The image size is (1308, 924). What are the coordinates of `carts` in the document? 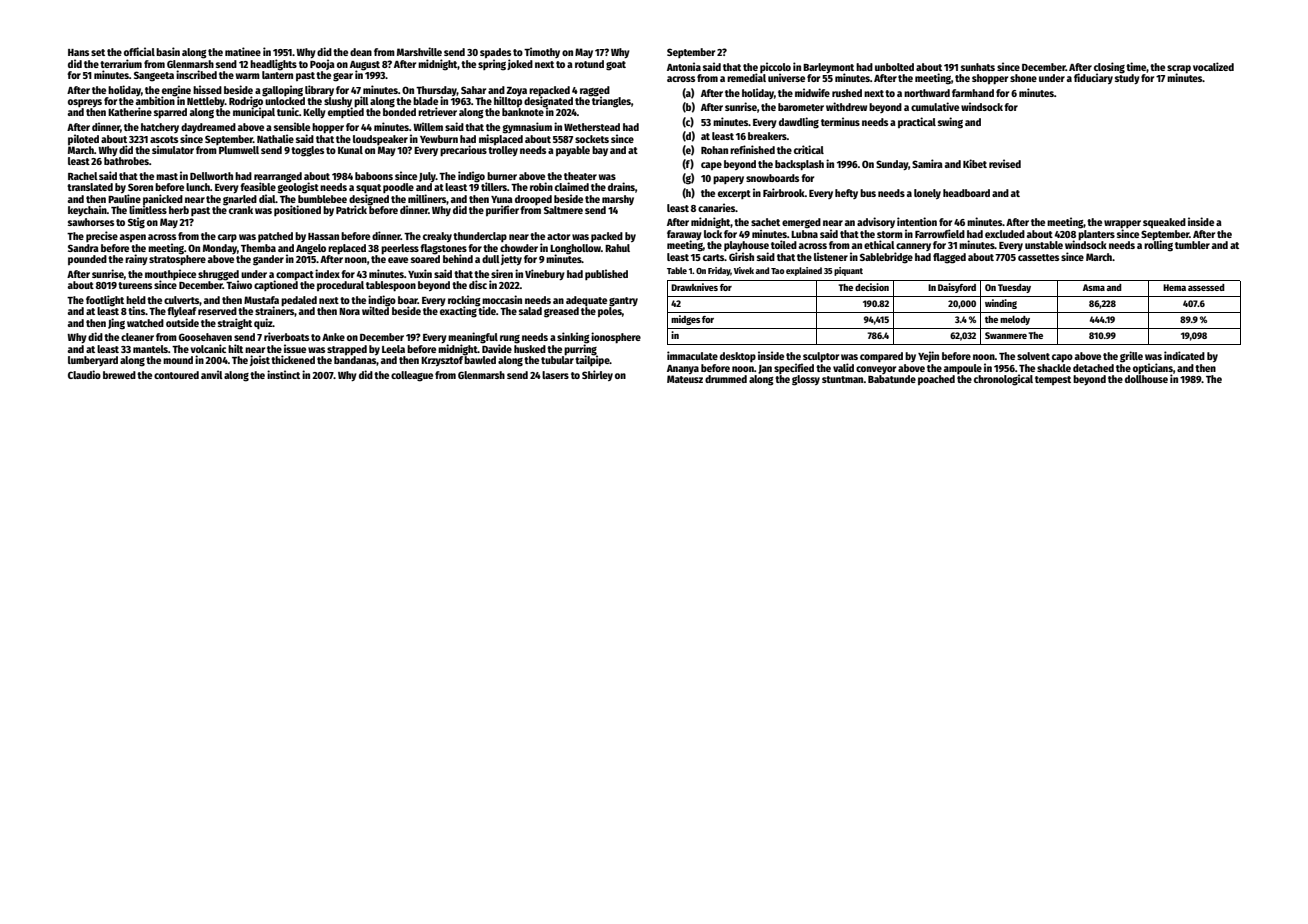 It's located at (714, 257).
